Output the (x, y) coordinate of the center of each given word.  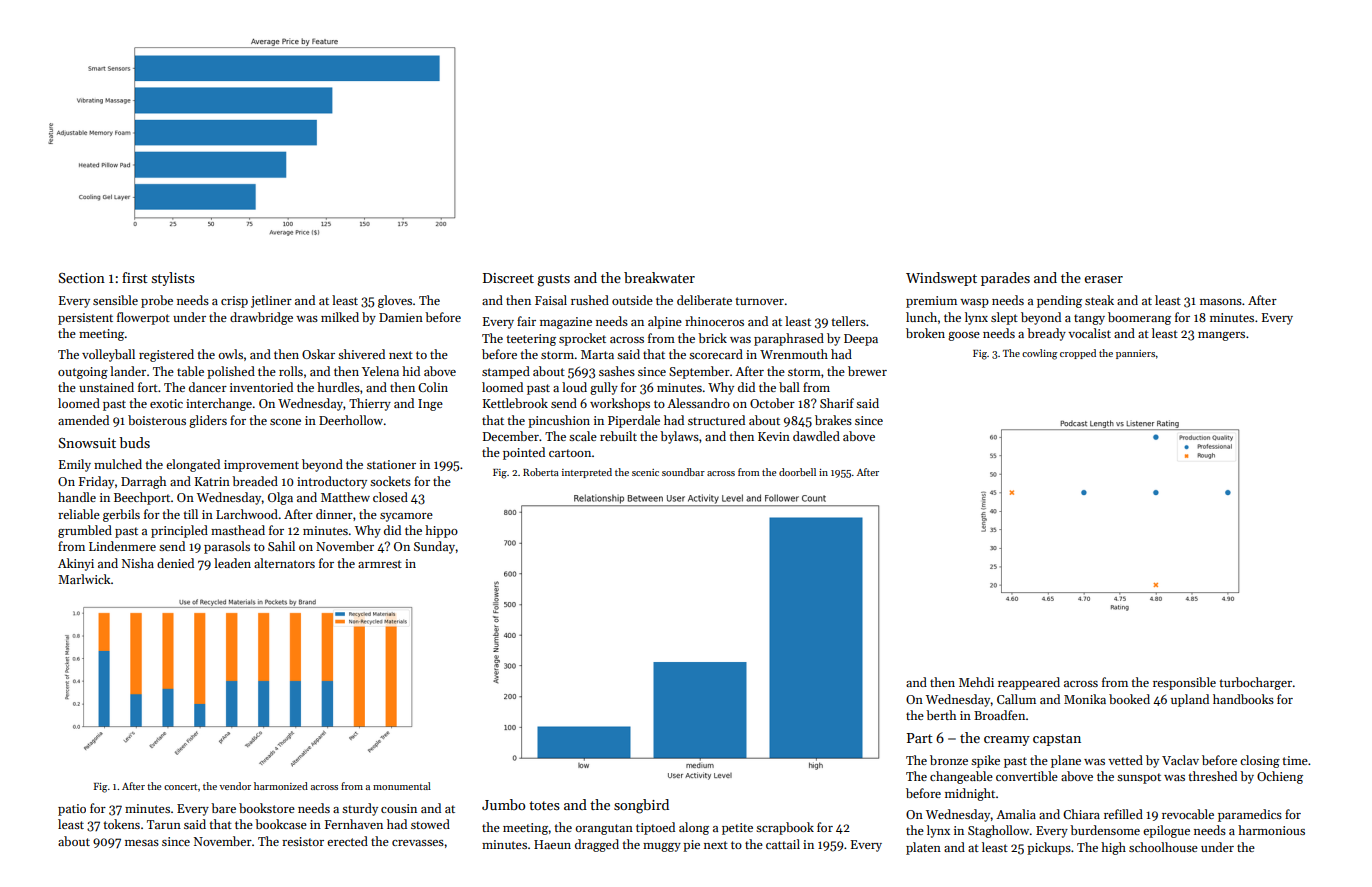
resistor (303, 841)
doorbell (797, 472)
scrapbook (785, 828)
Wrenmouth (794, 354)
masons (1221, 302)
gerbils (121, 515)
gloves (395, 301)
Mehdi (976, 682)
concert (180, 787)
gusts (553, 280)
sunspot (1139, 778)
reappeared (1029, 683)
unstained (106, 387)
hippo (441, 531)
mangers (1221, 336)
